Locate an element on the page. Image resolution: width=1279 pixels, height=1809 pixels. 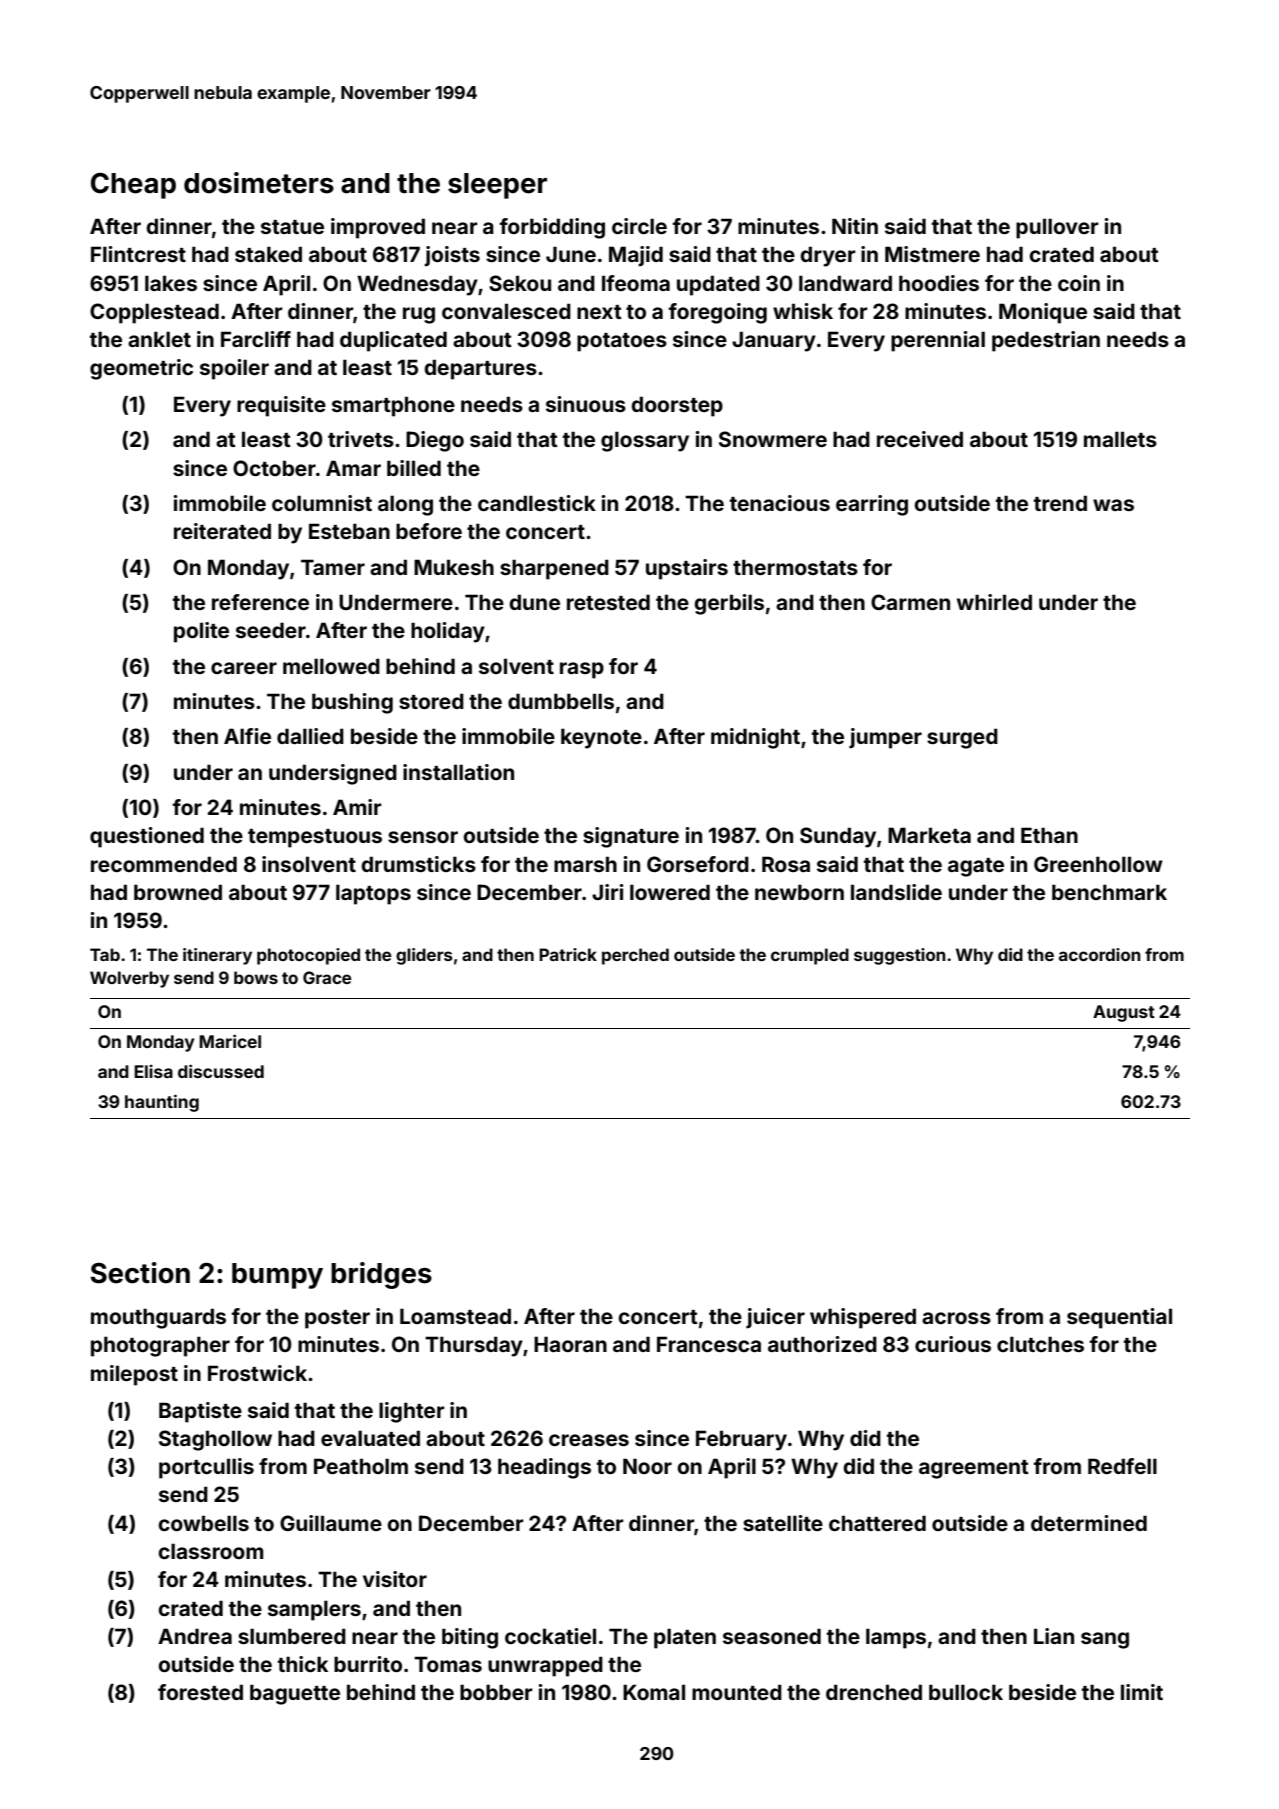
Lian is located at coordinates (1054, 1636).
